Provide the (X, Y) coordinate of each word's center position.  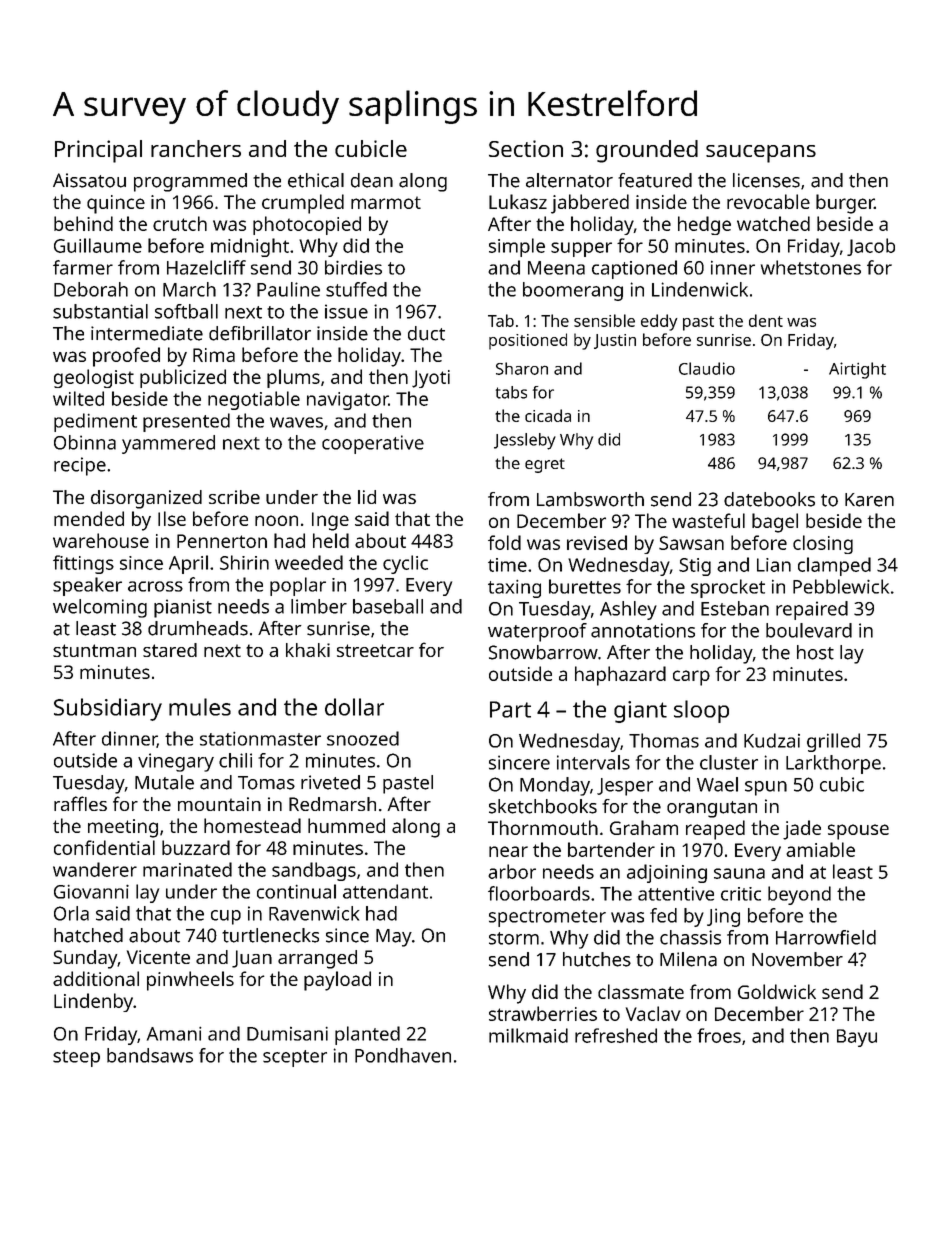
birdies (353, 267)
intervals (593, 762)
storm (514, 938)
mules (200, 707)
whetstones (811, 267)
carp (691, 678)
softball (186, 311)
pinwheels (190, 981)
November (797, 959)
